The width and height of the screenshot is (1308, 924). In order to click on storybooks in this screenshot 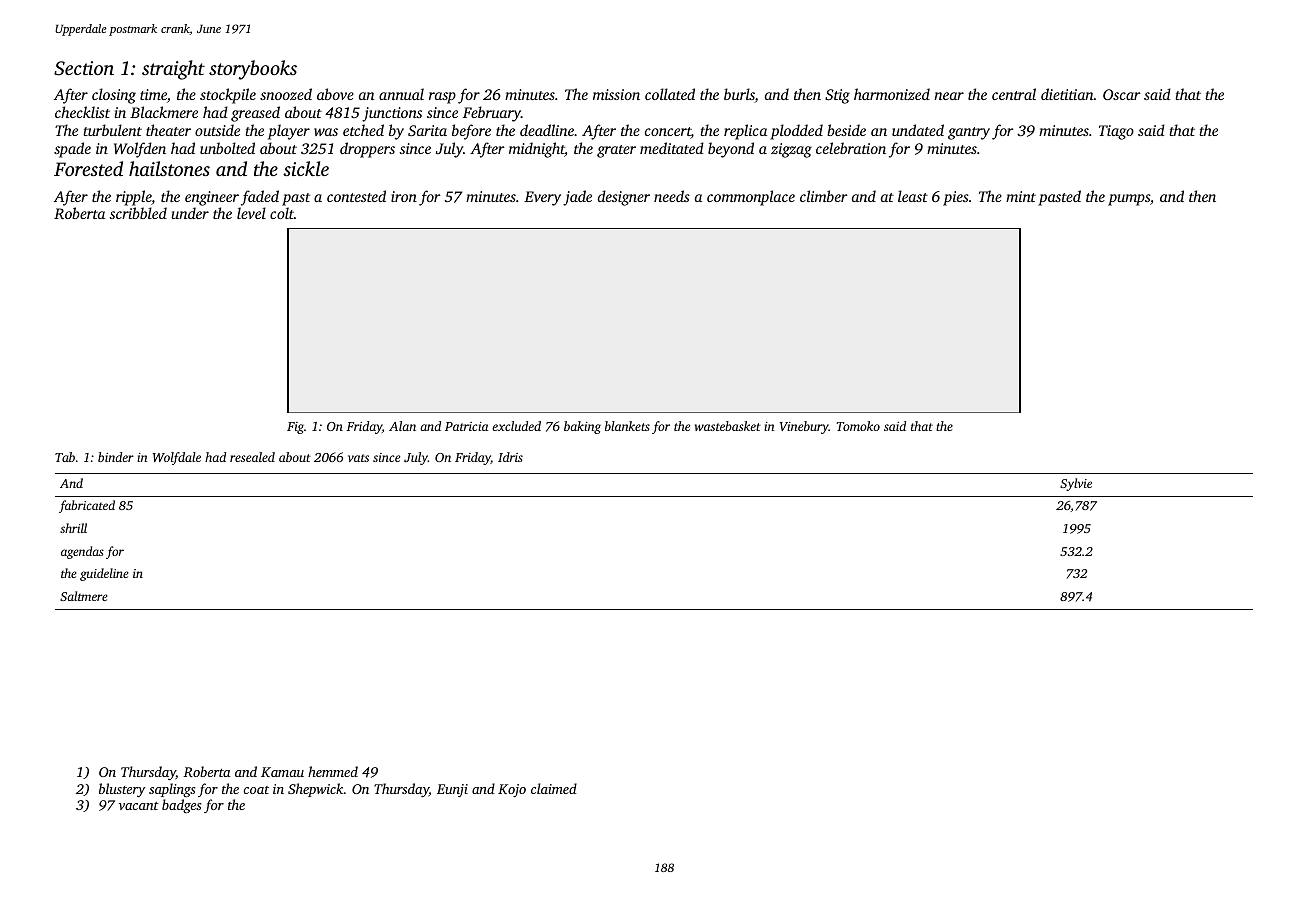, I will do `click(253, 70)`.
